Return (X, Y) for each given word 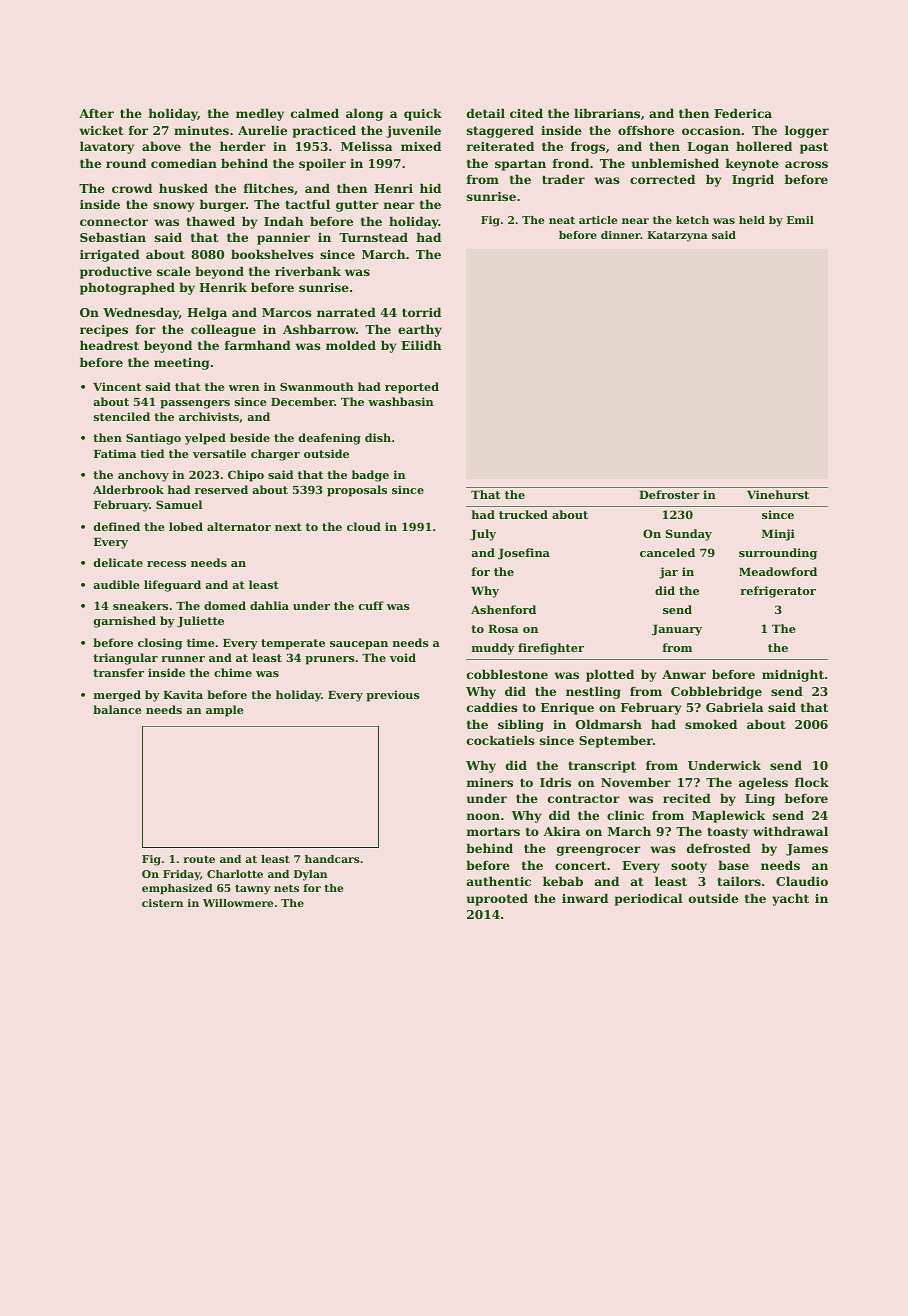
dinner (621, 235)
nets (286, 888)
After (96, 113)
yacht (790, 899)
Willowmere (238, 903)
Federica (743, 113)
